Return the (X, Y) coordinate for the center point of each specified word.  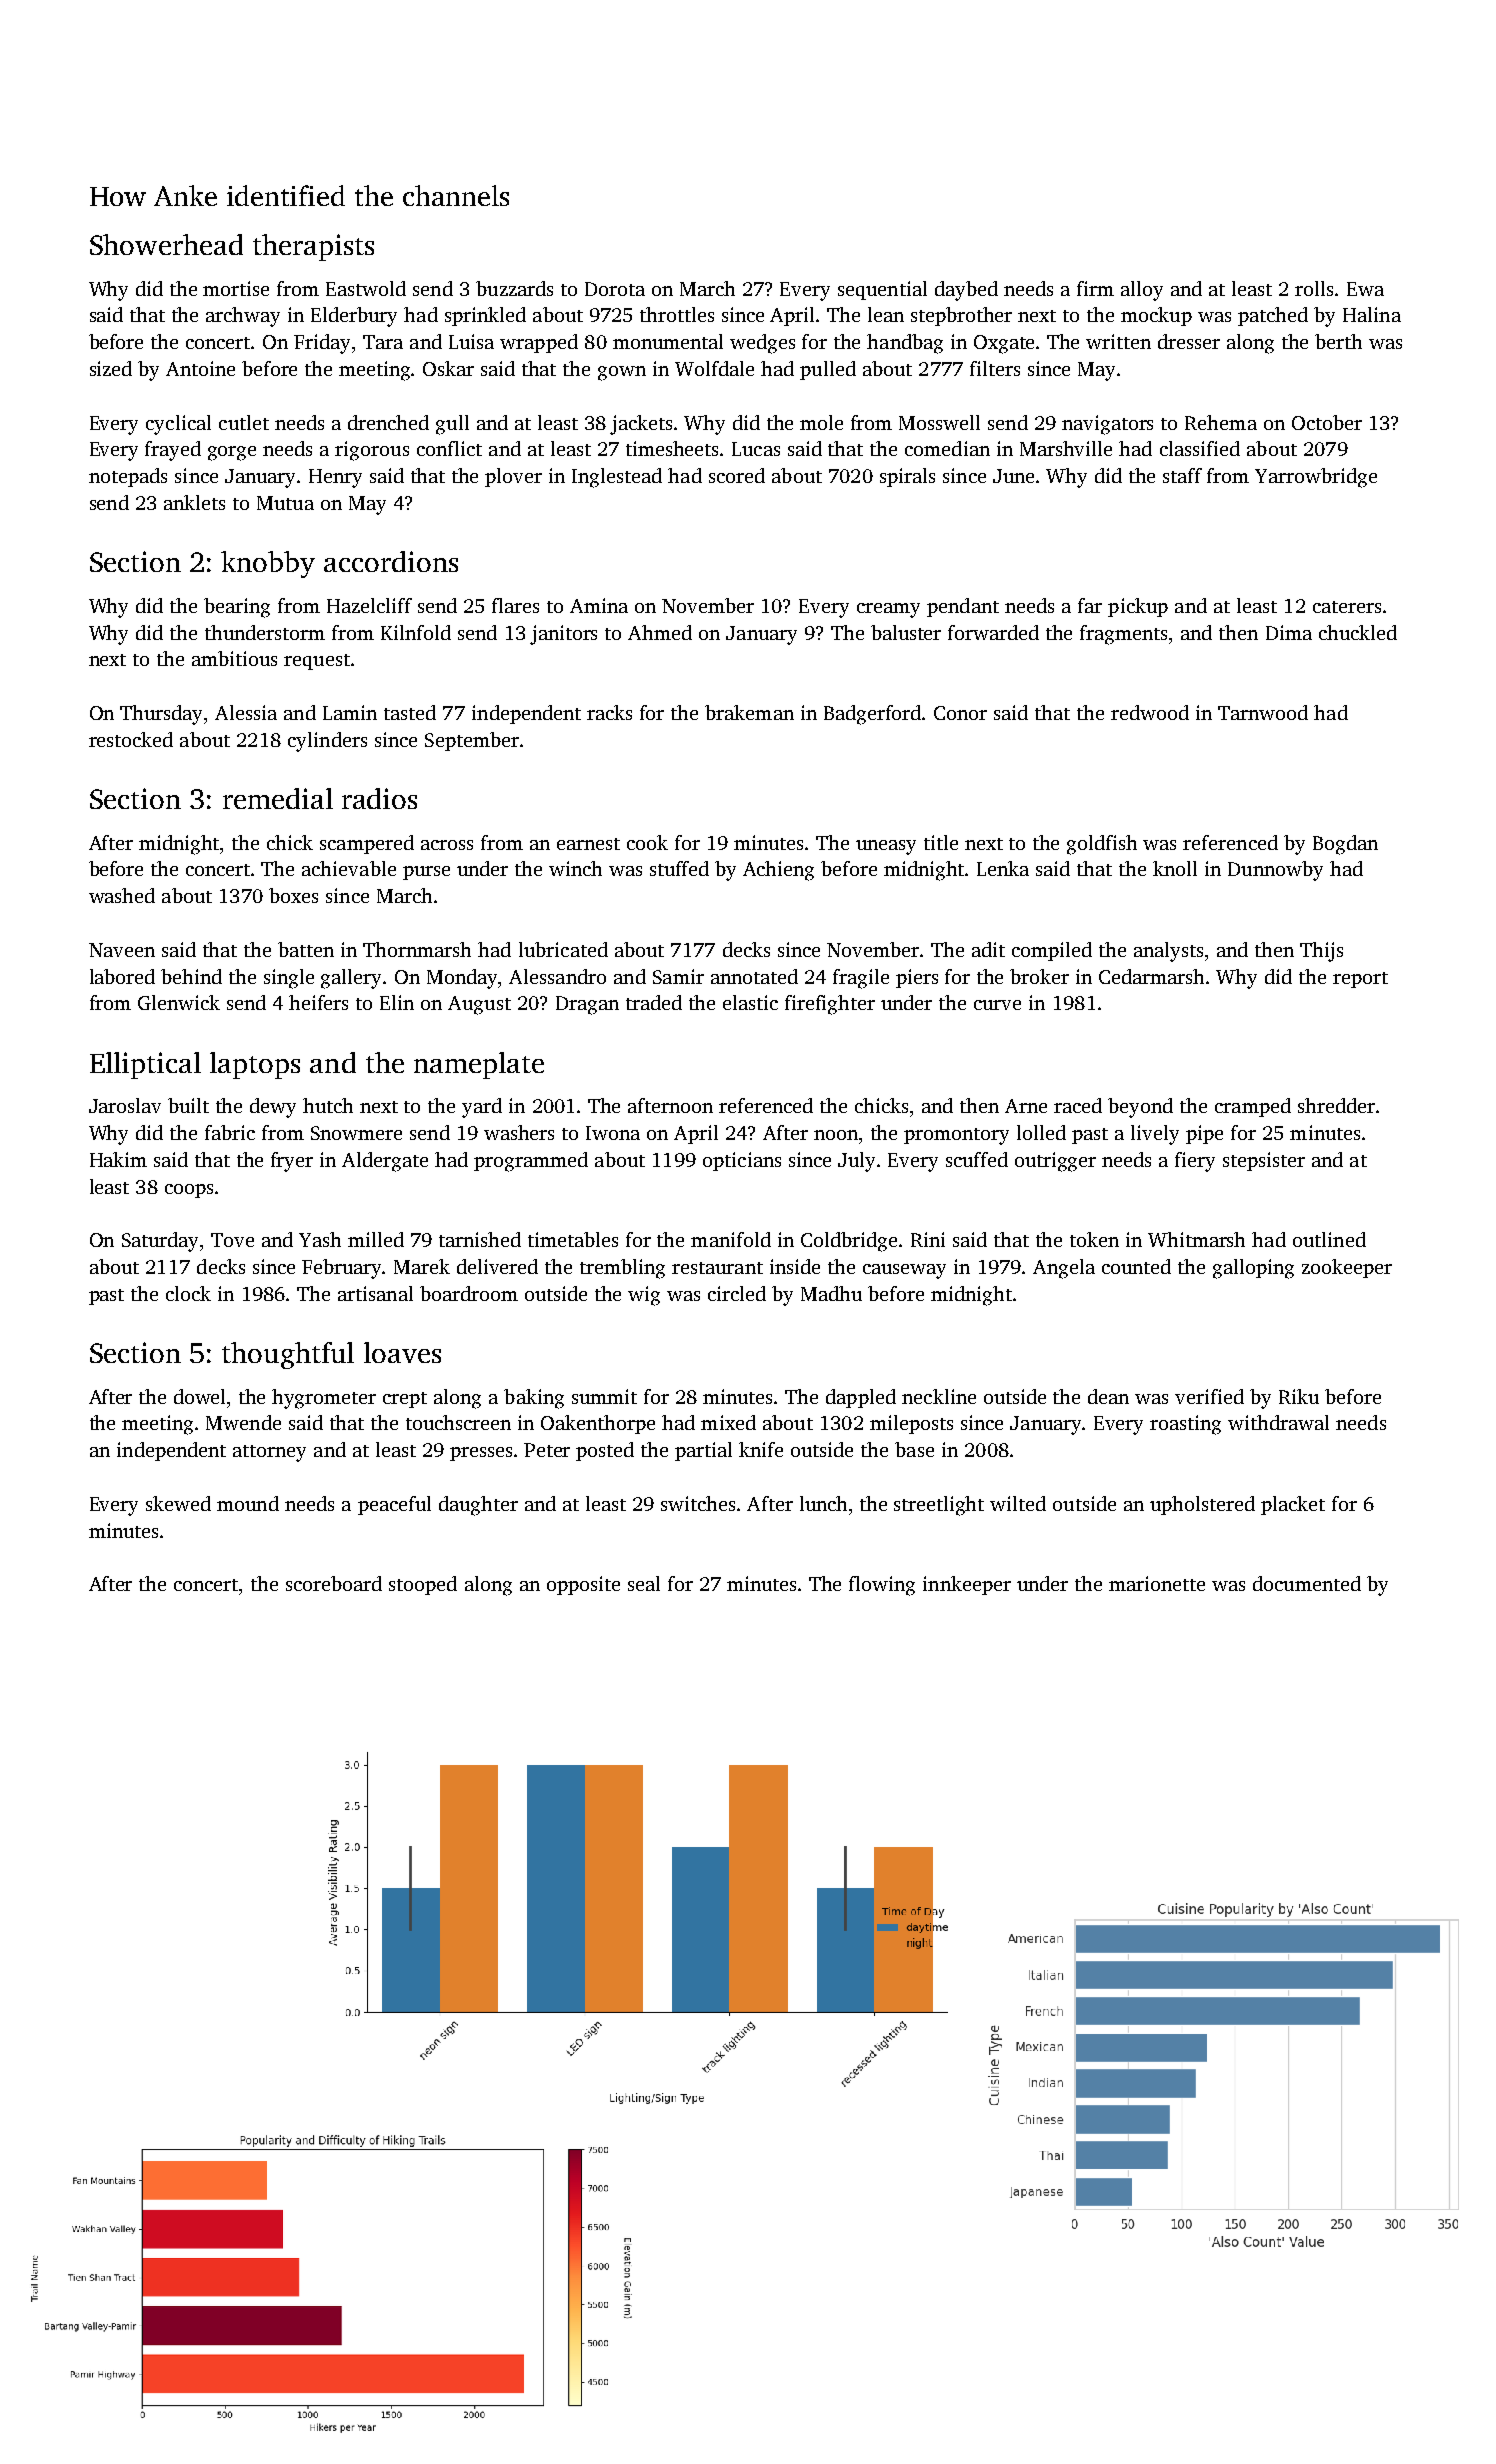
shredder (1336, 1105)
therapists (313, 247)
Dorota (615, 289)
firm (1095, 288)
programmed (531, 1162)
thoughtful (288, 1355)
